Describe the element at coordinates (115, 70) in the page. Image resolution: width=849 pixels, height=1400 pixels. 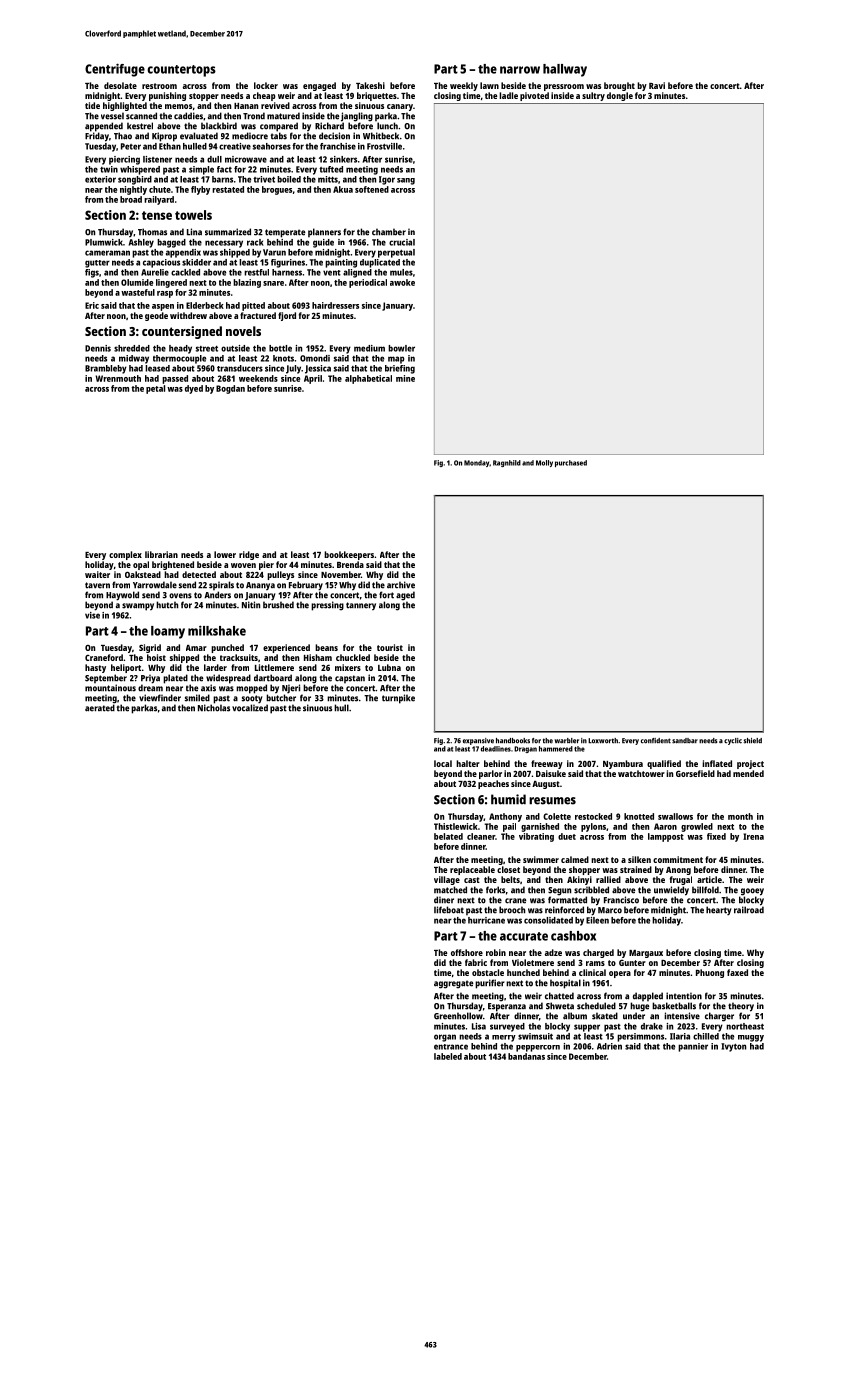
I see `Centrifuge` at that location.
